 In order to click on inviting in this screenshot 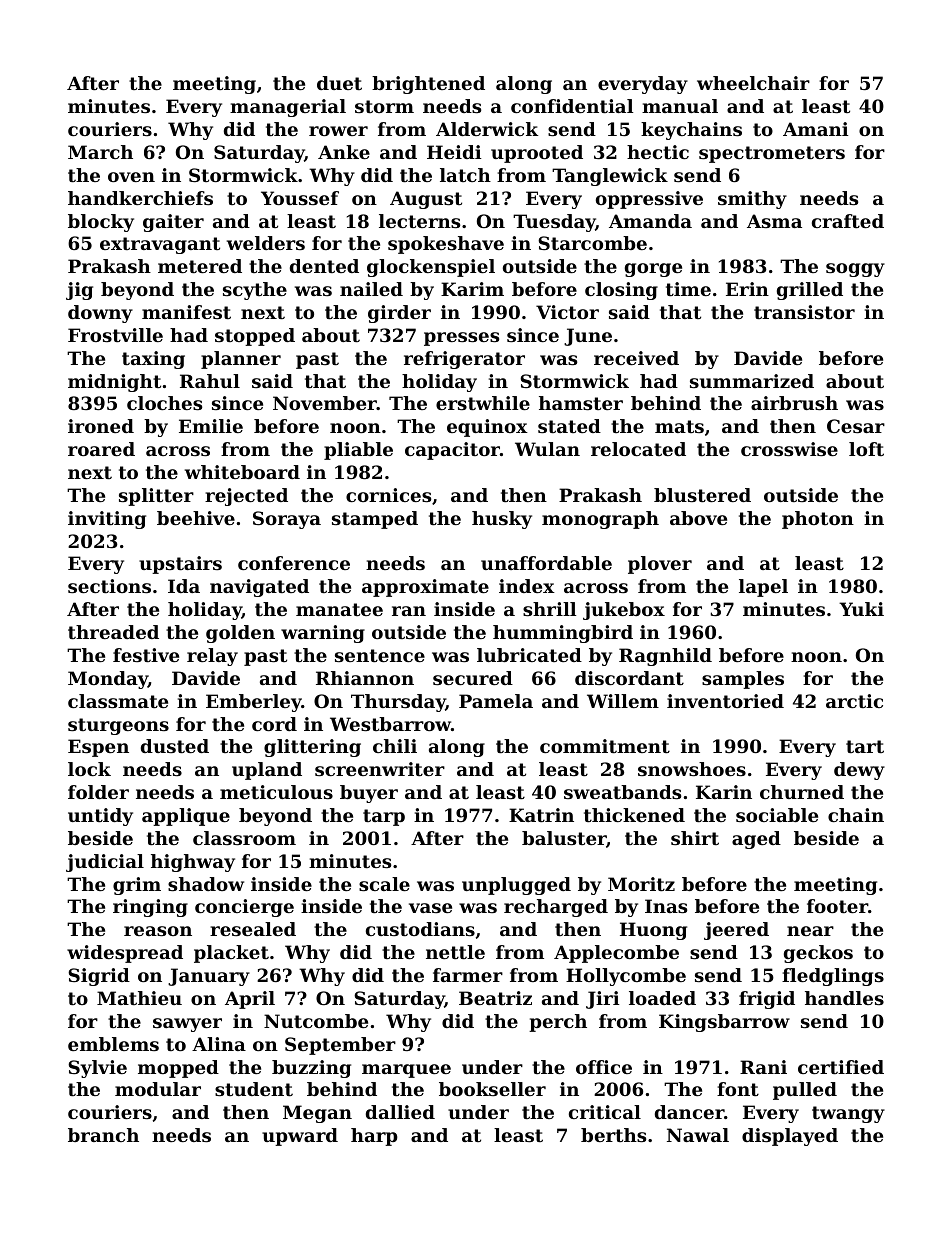, I will do `click(107, 520)`.
